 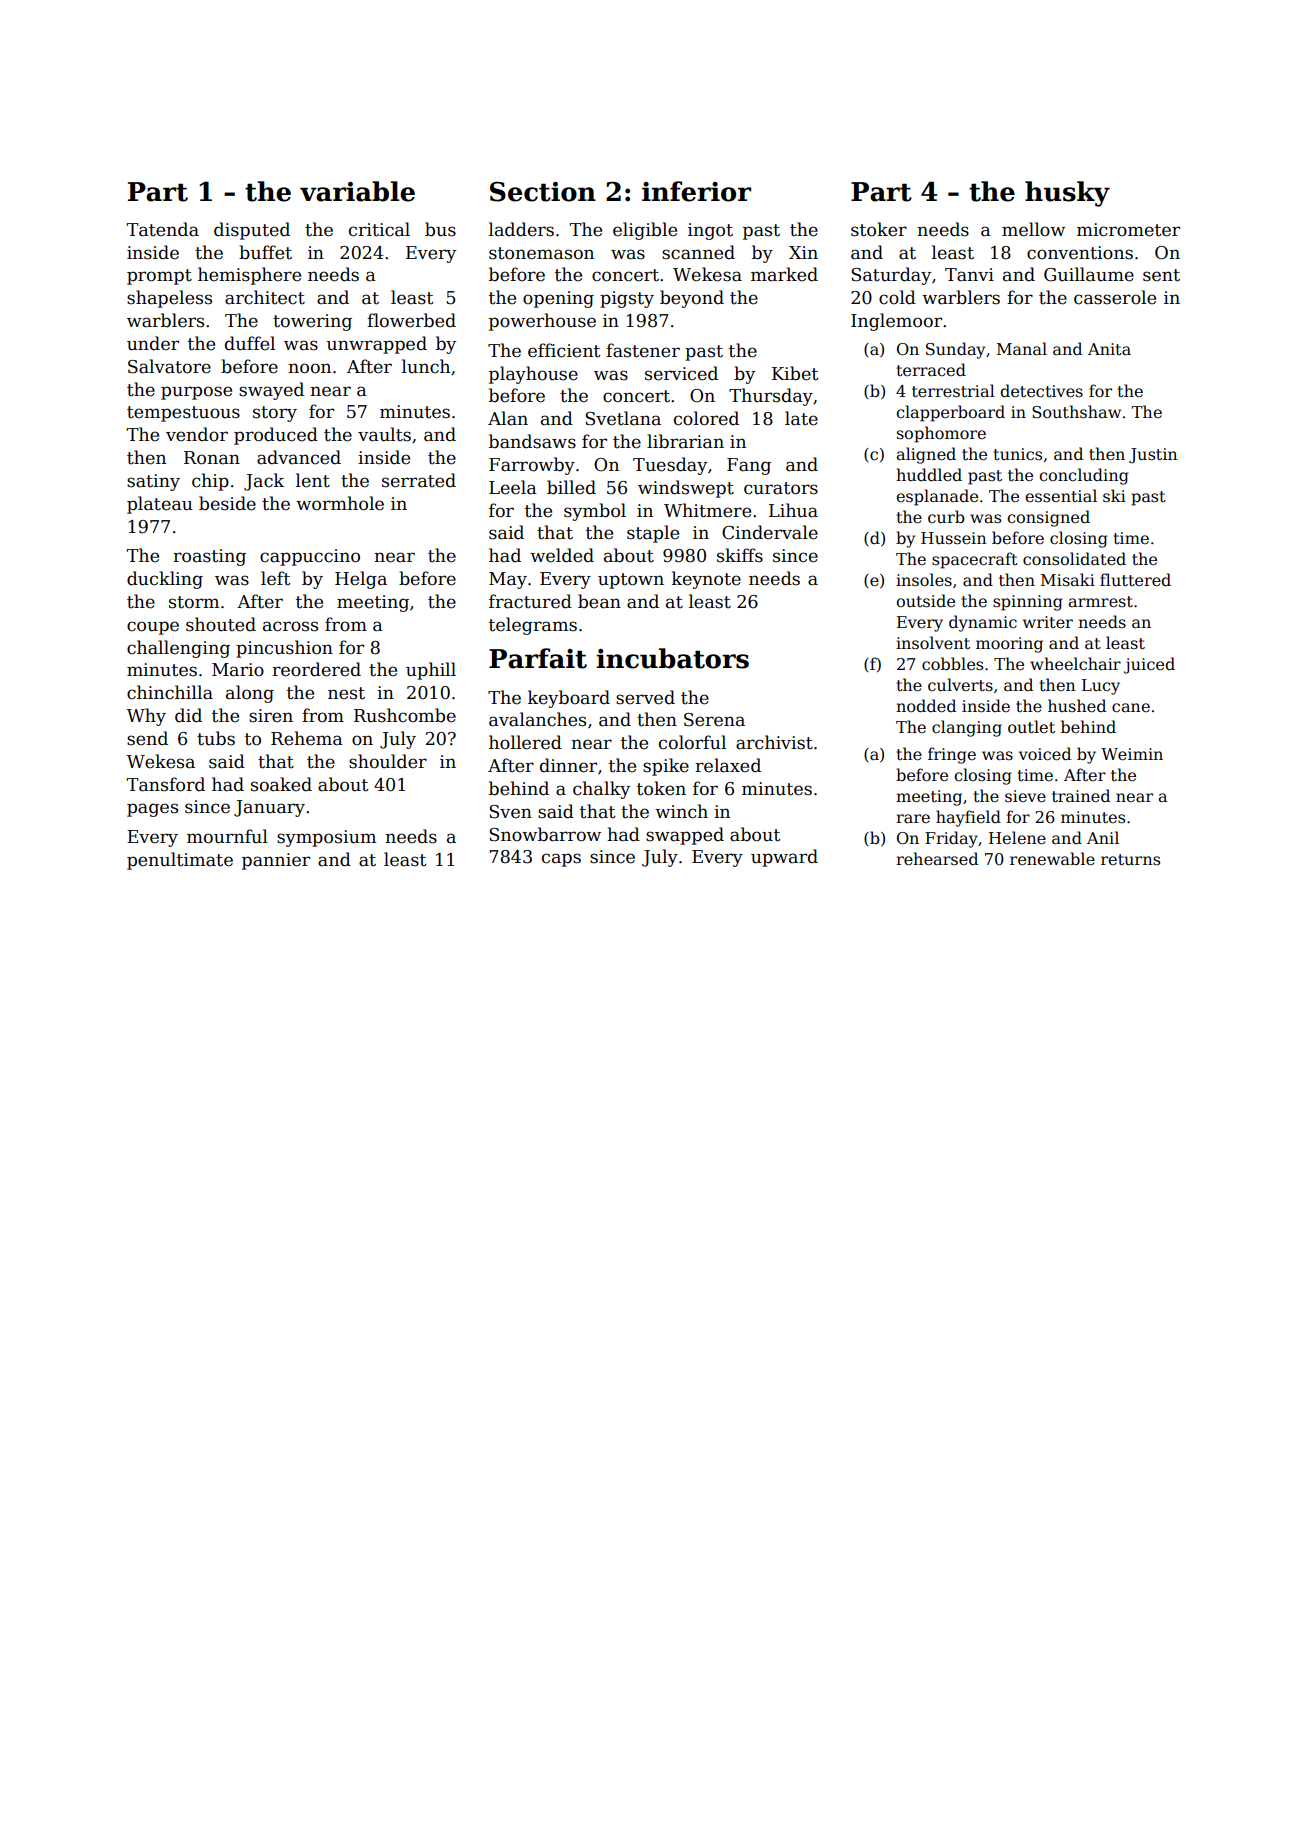 What do you see at coordinates (281, 784) in the page?
I see `soaked` at bounding box center [281, 784].
